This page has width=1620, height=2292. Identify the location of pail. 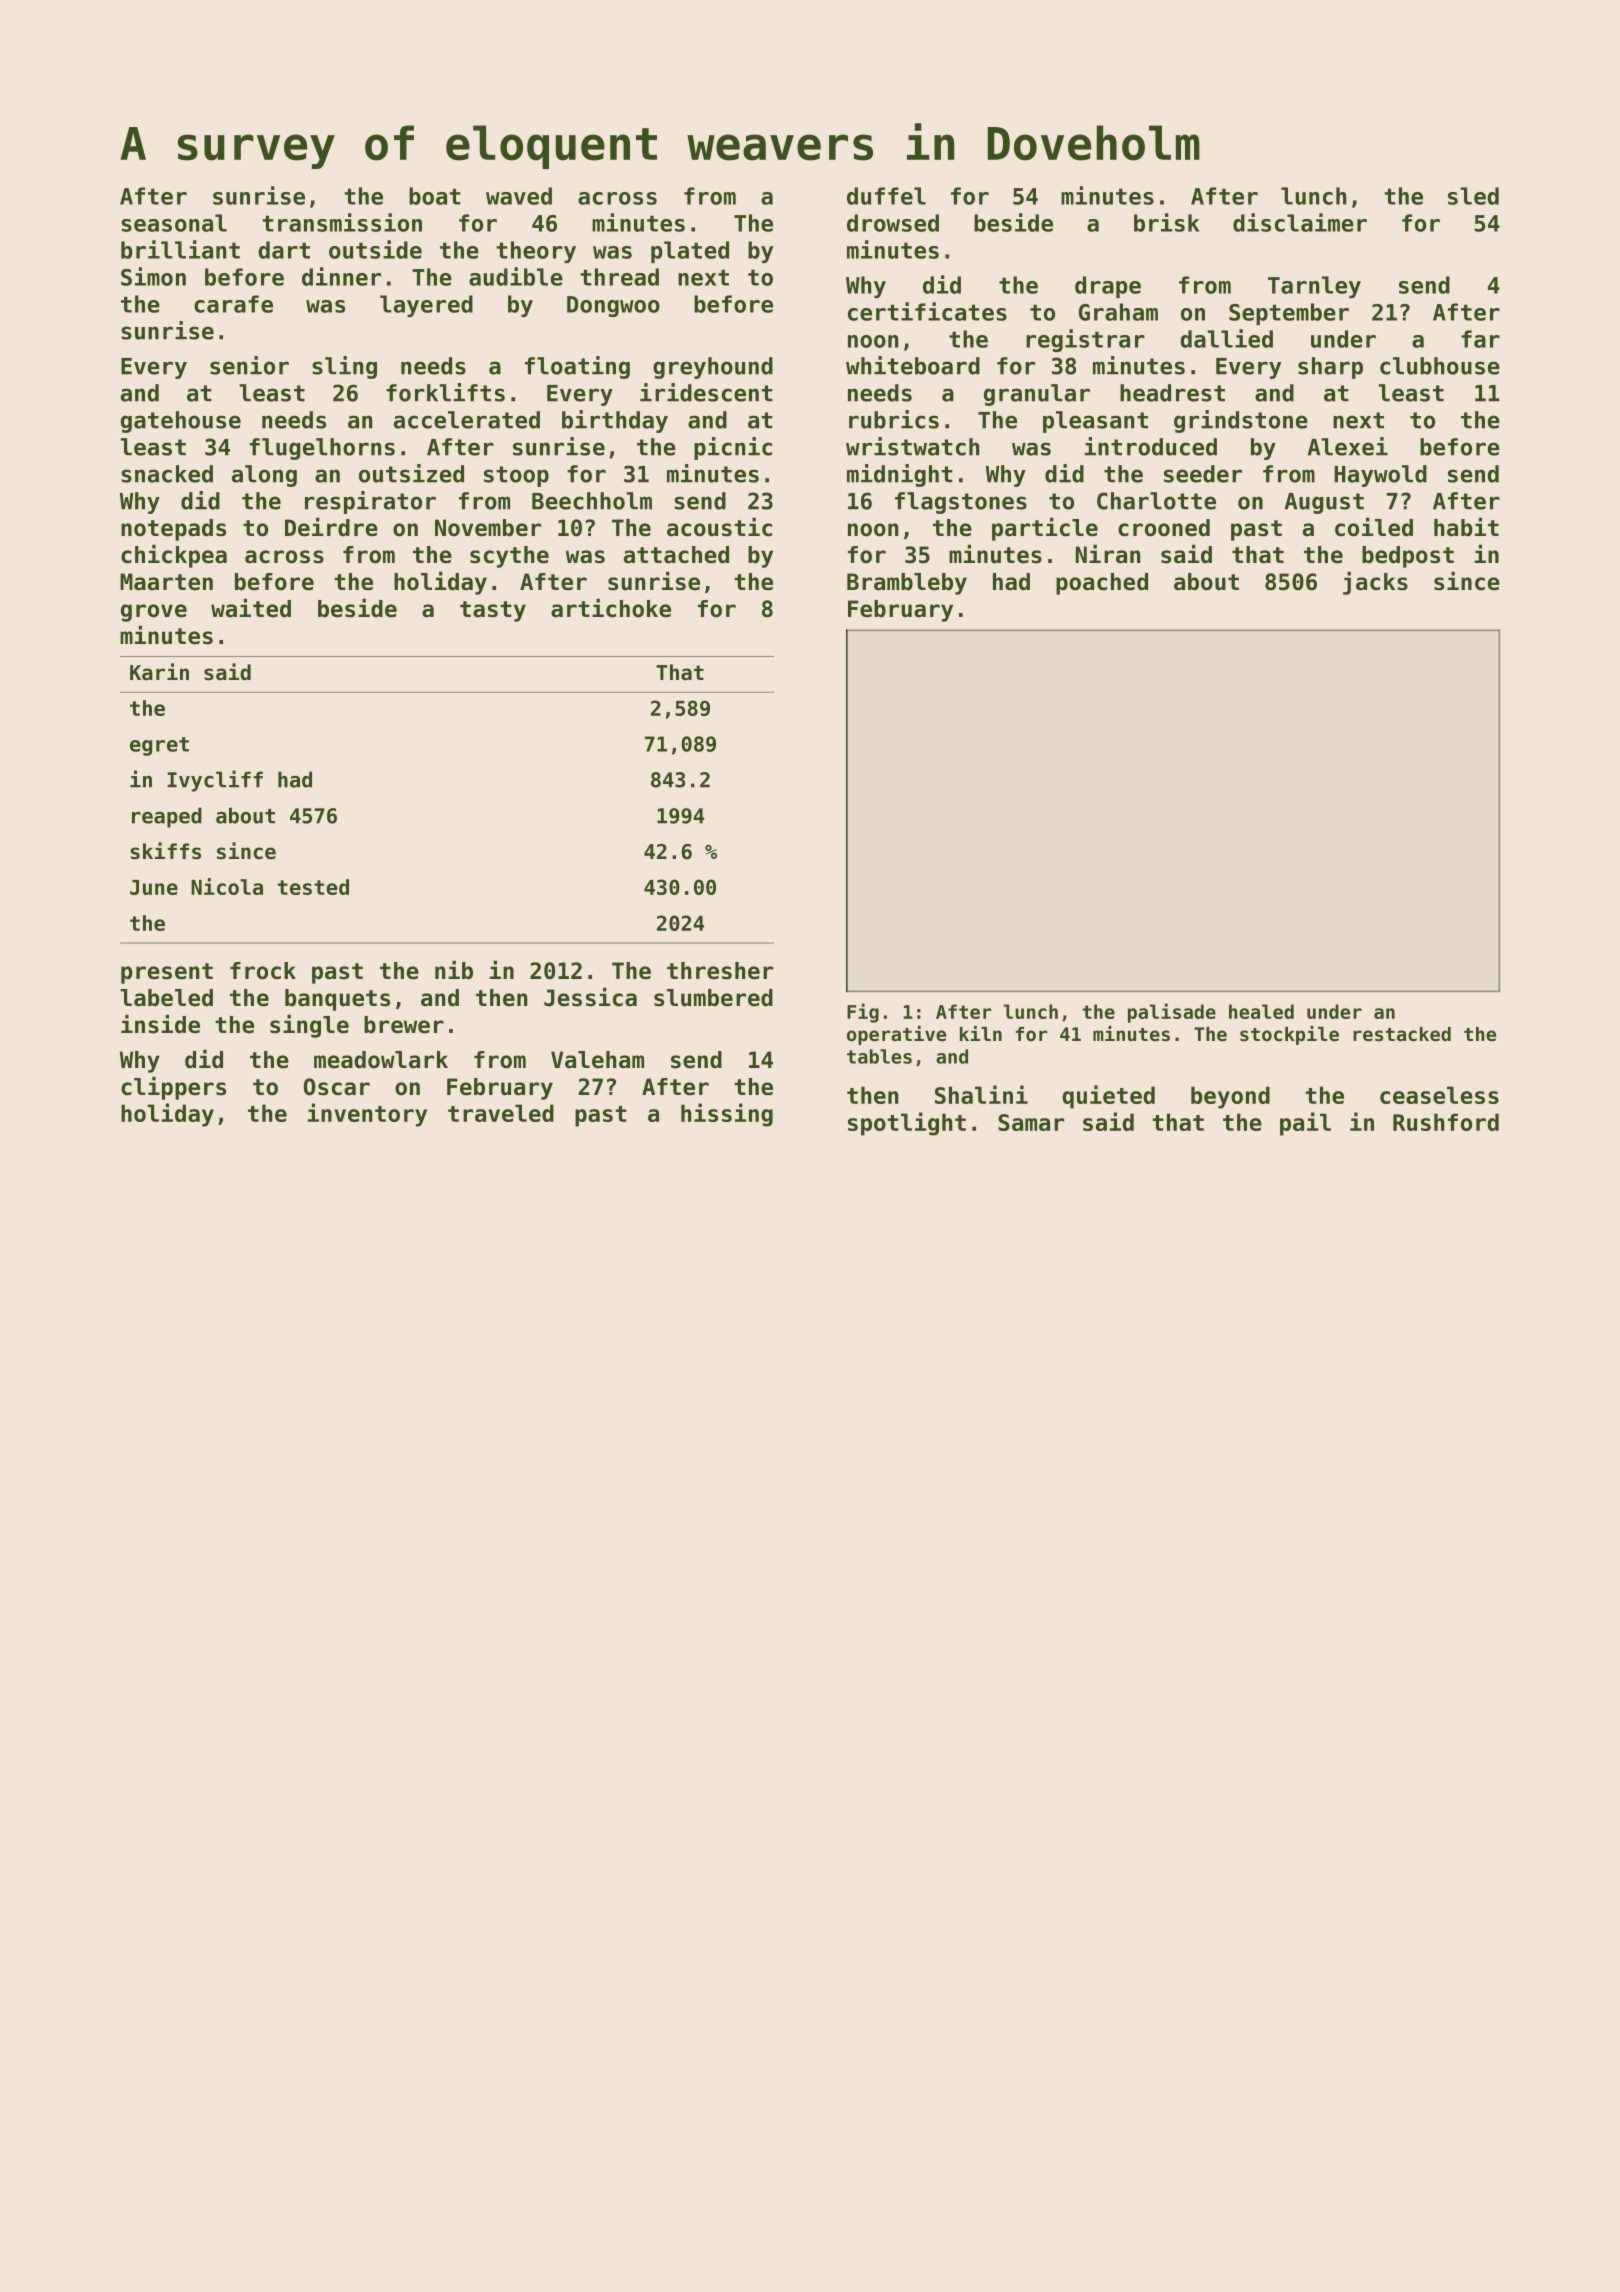
(1305, 1124).
